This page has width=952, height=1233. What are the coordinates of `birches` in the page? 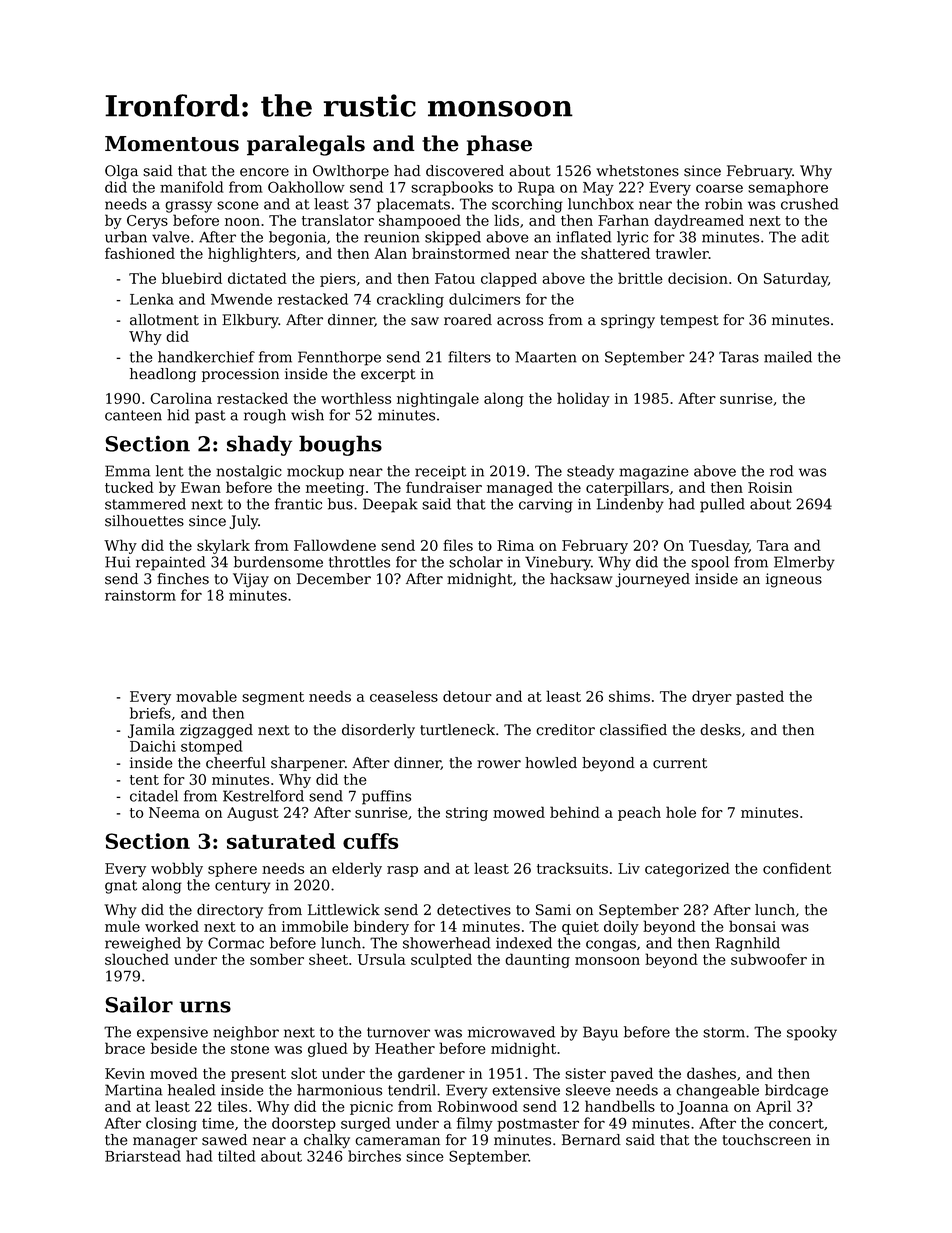 It's located at (374, 1156).
